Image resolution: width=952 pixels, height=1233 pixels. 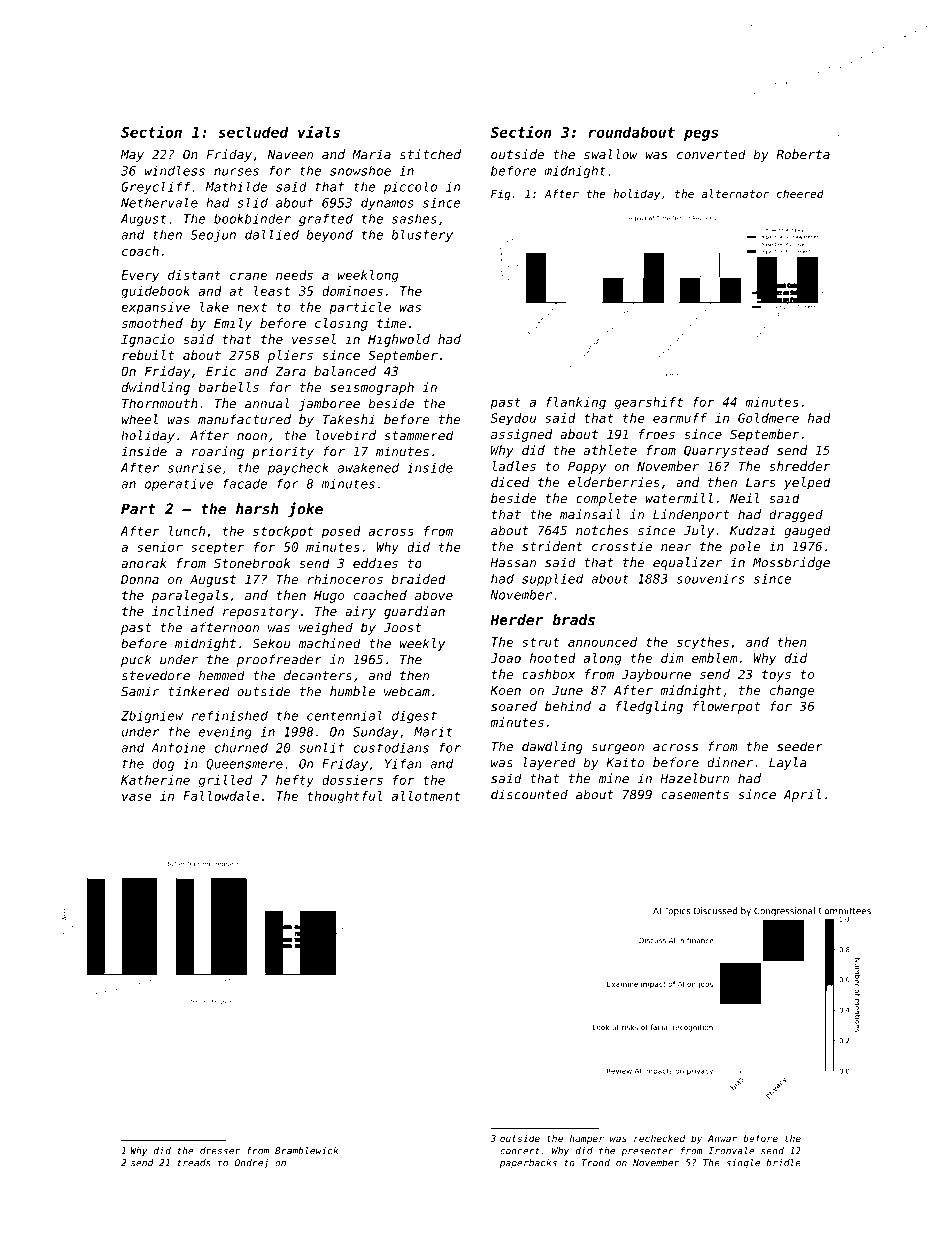 What do you see at coordinates (137, 797) in the screenshot?
I see `vase` at bounding box center [137, 797].
